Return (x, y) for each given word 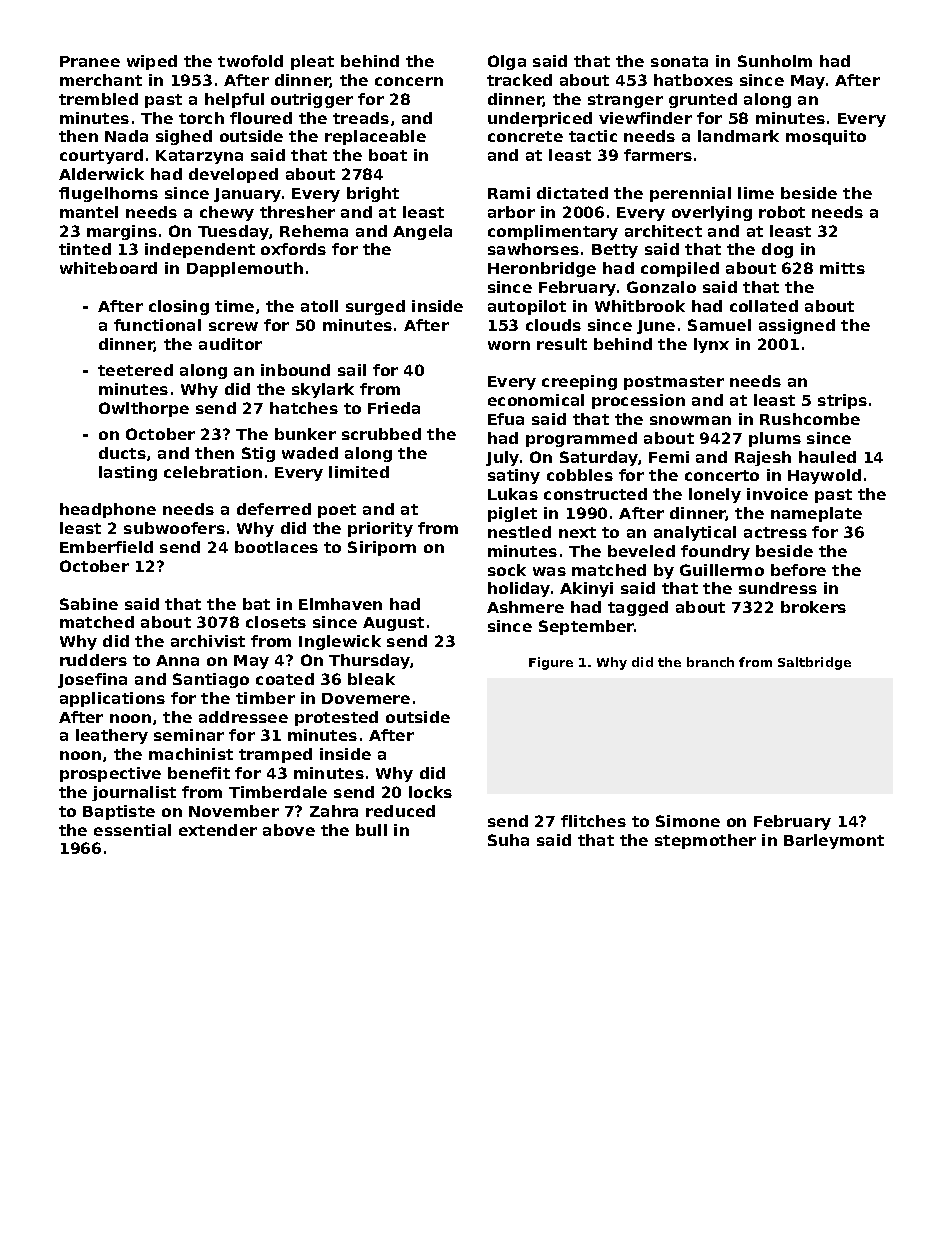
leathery (112, 736)
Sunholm (775, 61)
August (393, 624)
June (656, 327)
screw (233, 326)
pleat (312, 62)
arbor (511, 212)
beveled (641, 551)
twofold (250, 61)
